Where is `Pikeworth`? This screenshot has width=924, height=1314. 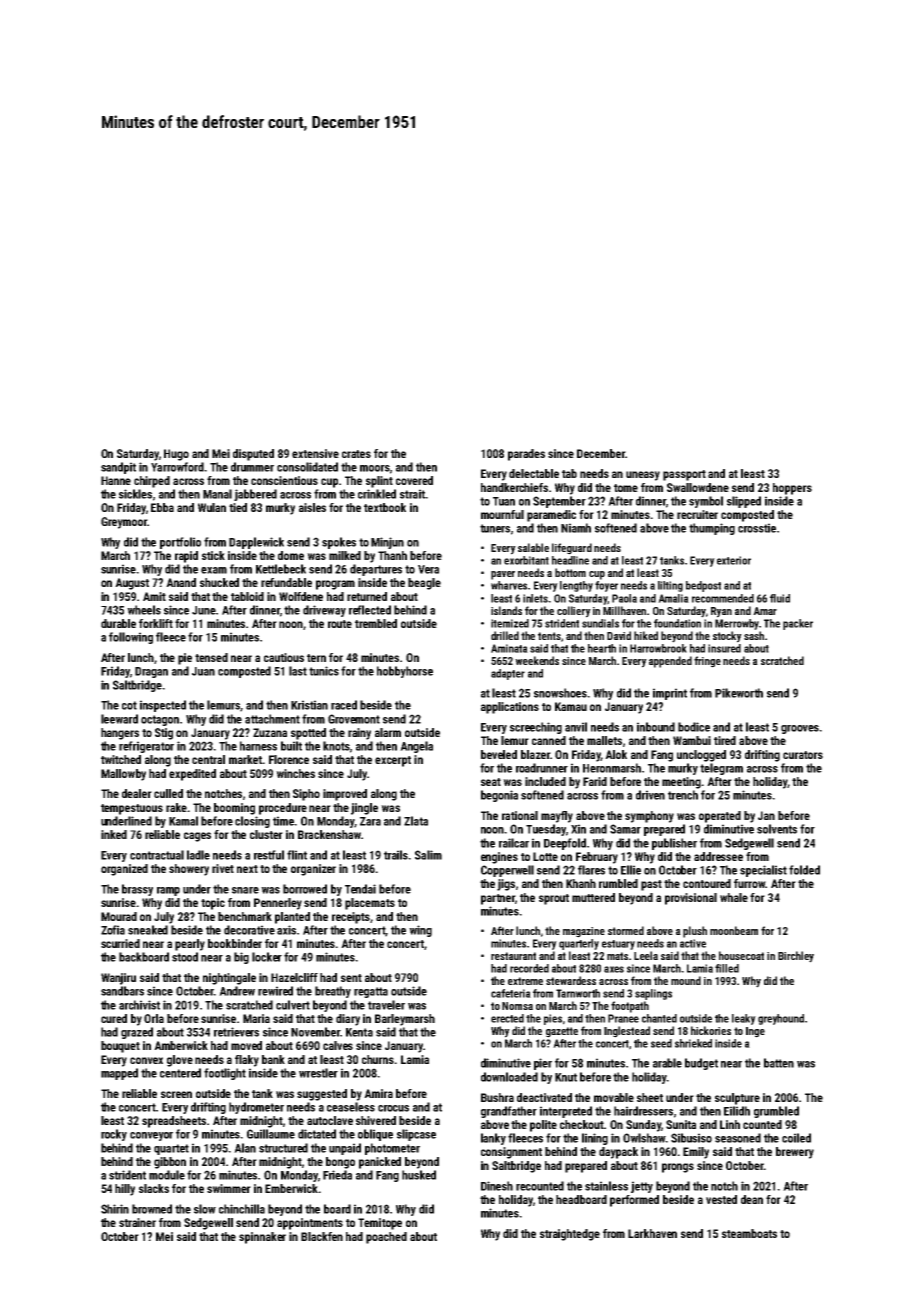
Pikeworth is located at coordinates (739, 693).
